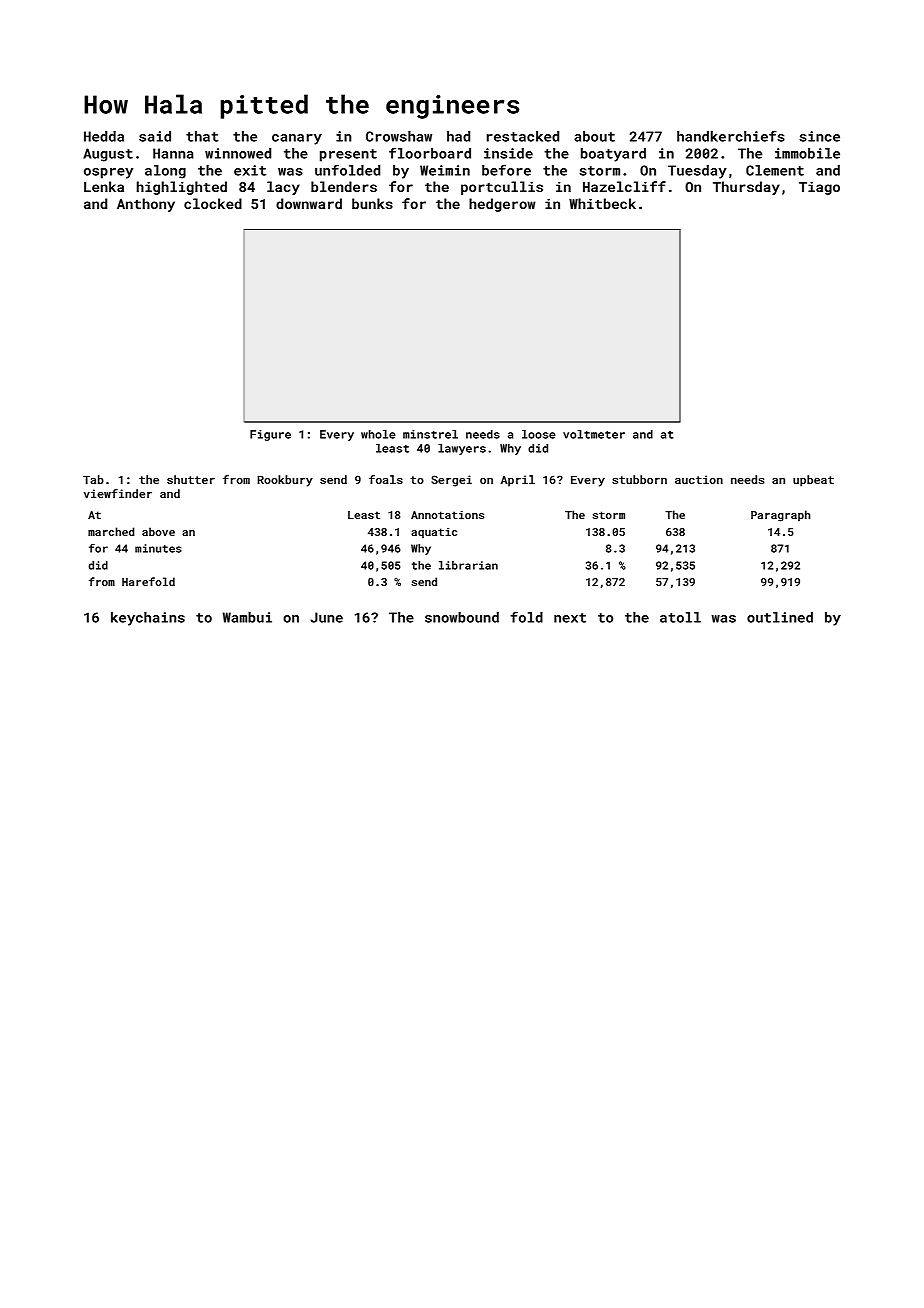  I want to click on keychains, so click(148, 619).
